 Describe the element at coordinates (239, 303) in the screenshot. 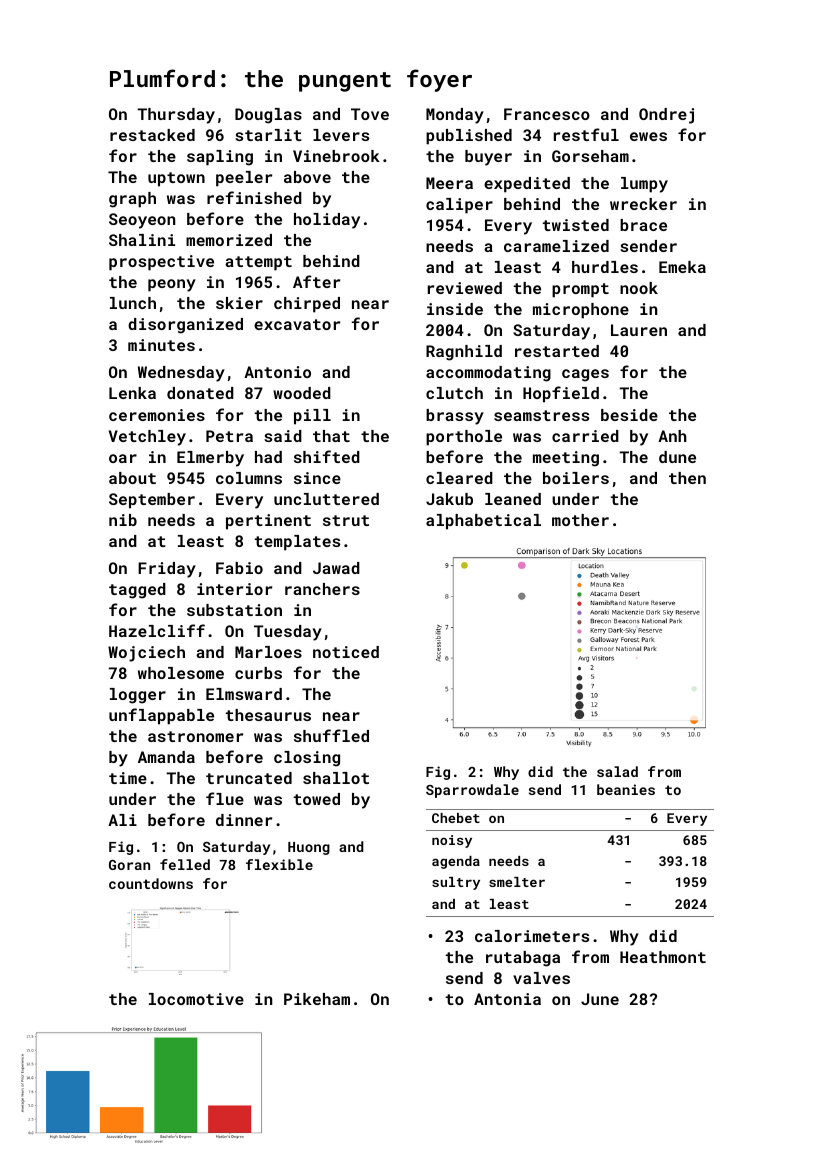

I see `skier` at that location.
